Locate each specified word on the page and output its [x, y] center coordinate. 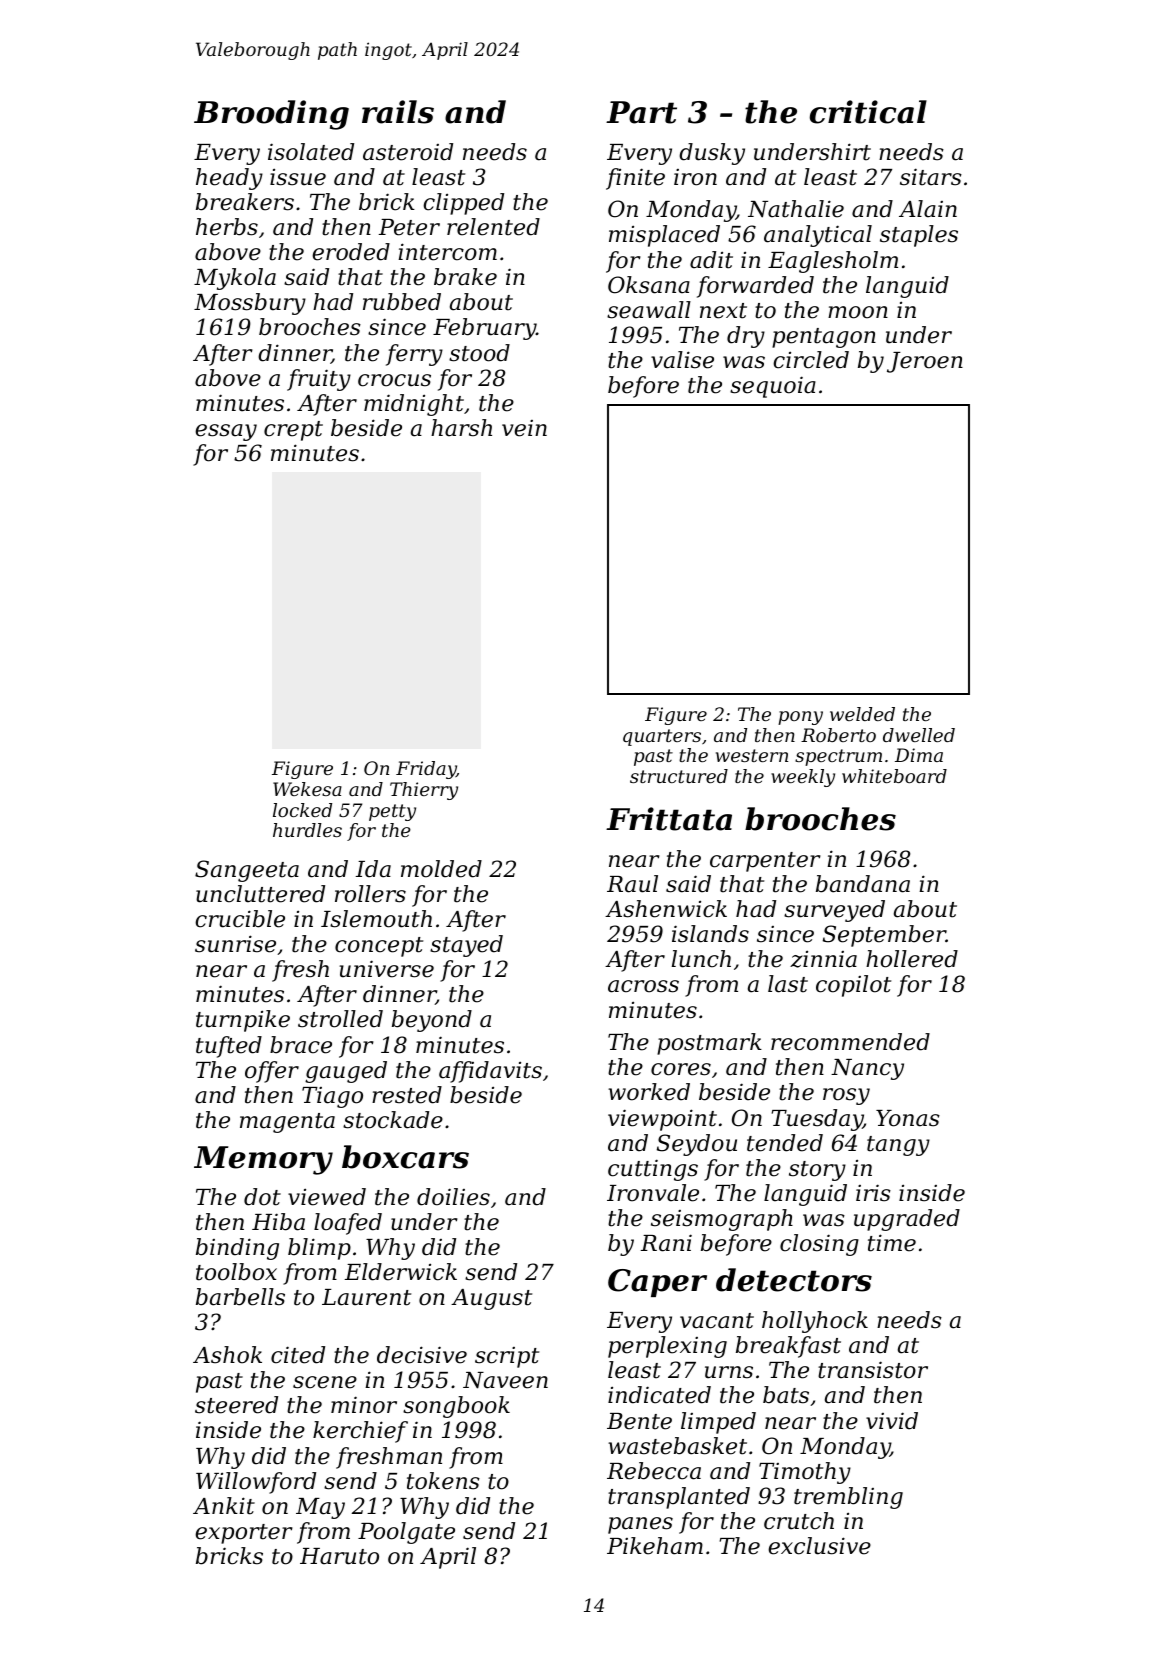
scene [325, 1382]
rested [407, 1095]
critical [868, 112]
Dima [919, 755]
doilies [453, 1197]
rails [398, 112]
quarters [662, 737]
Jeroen [925, 362]
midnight [414, 405]
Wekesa [307, 789]
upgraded [907, 1220]
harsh [461, 428]
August [491, 1299]
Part [641, 112]
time [892, 1243]
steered [236, 1405]
